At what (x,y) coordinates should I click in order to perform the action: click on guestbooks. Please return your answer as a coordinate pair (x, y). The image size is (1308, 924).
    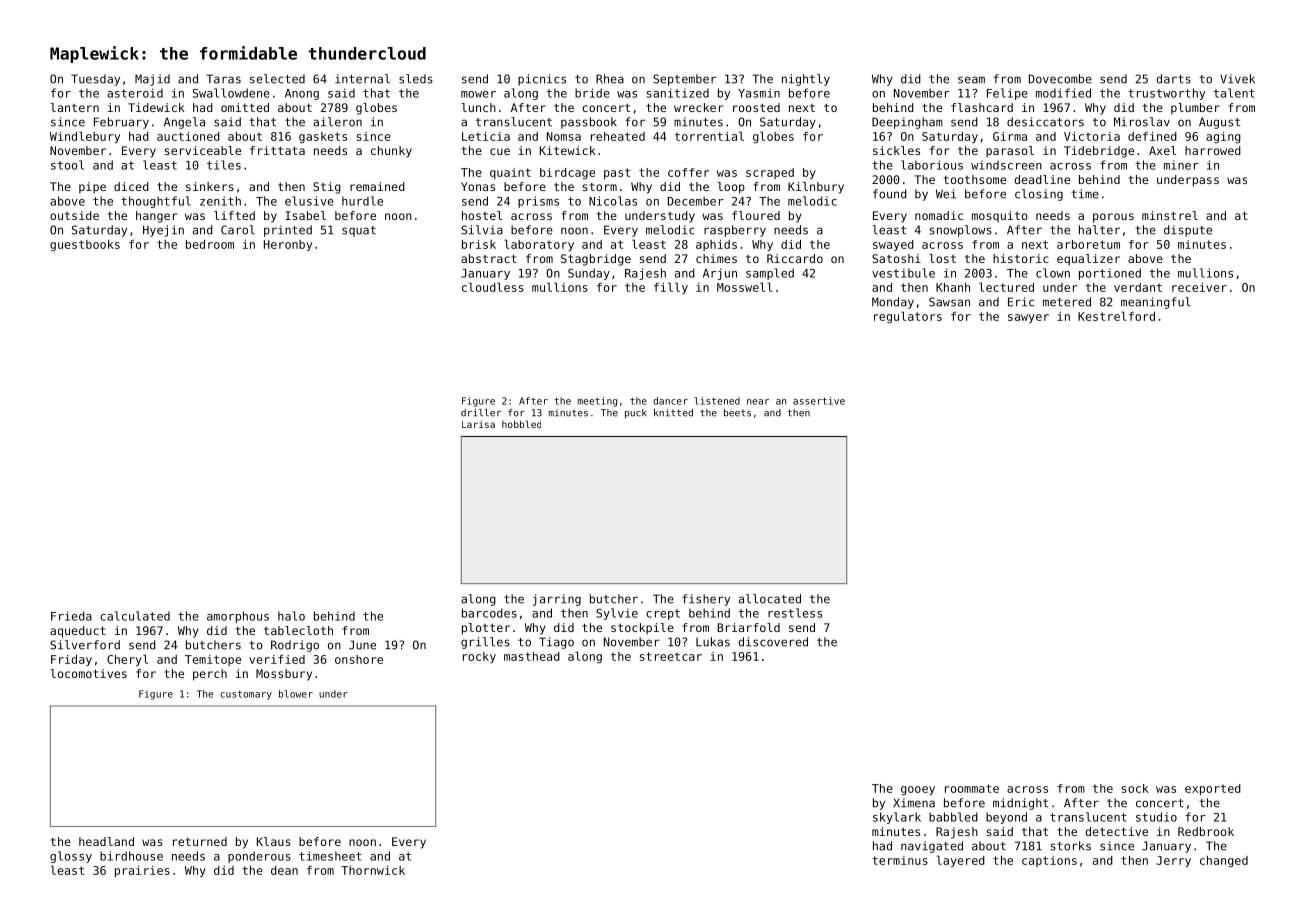
    Looking at the image, I should click on (85, 245).
